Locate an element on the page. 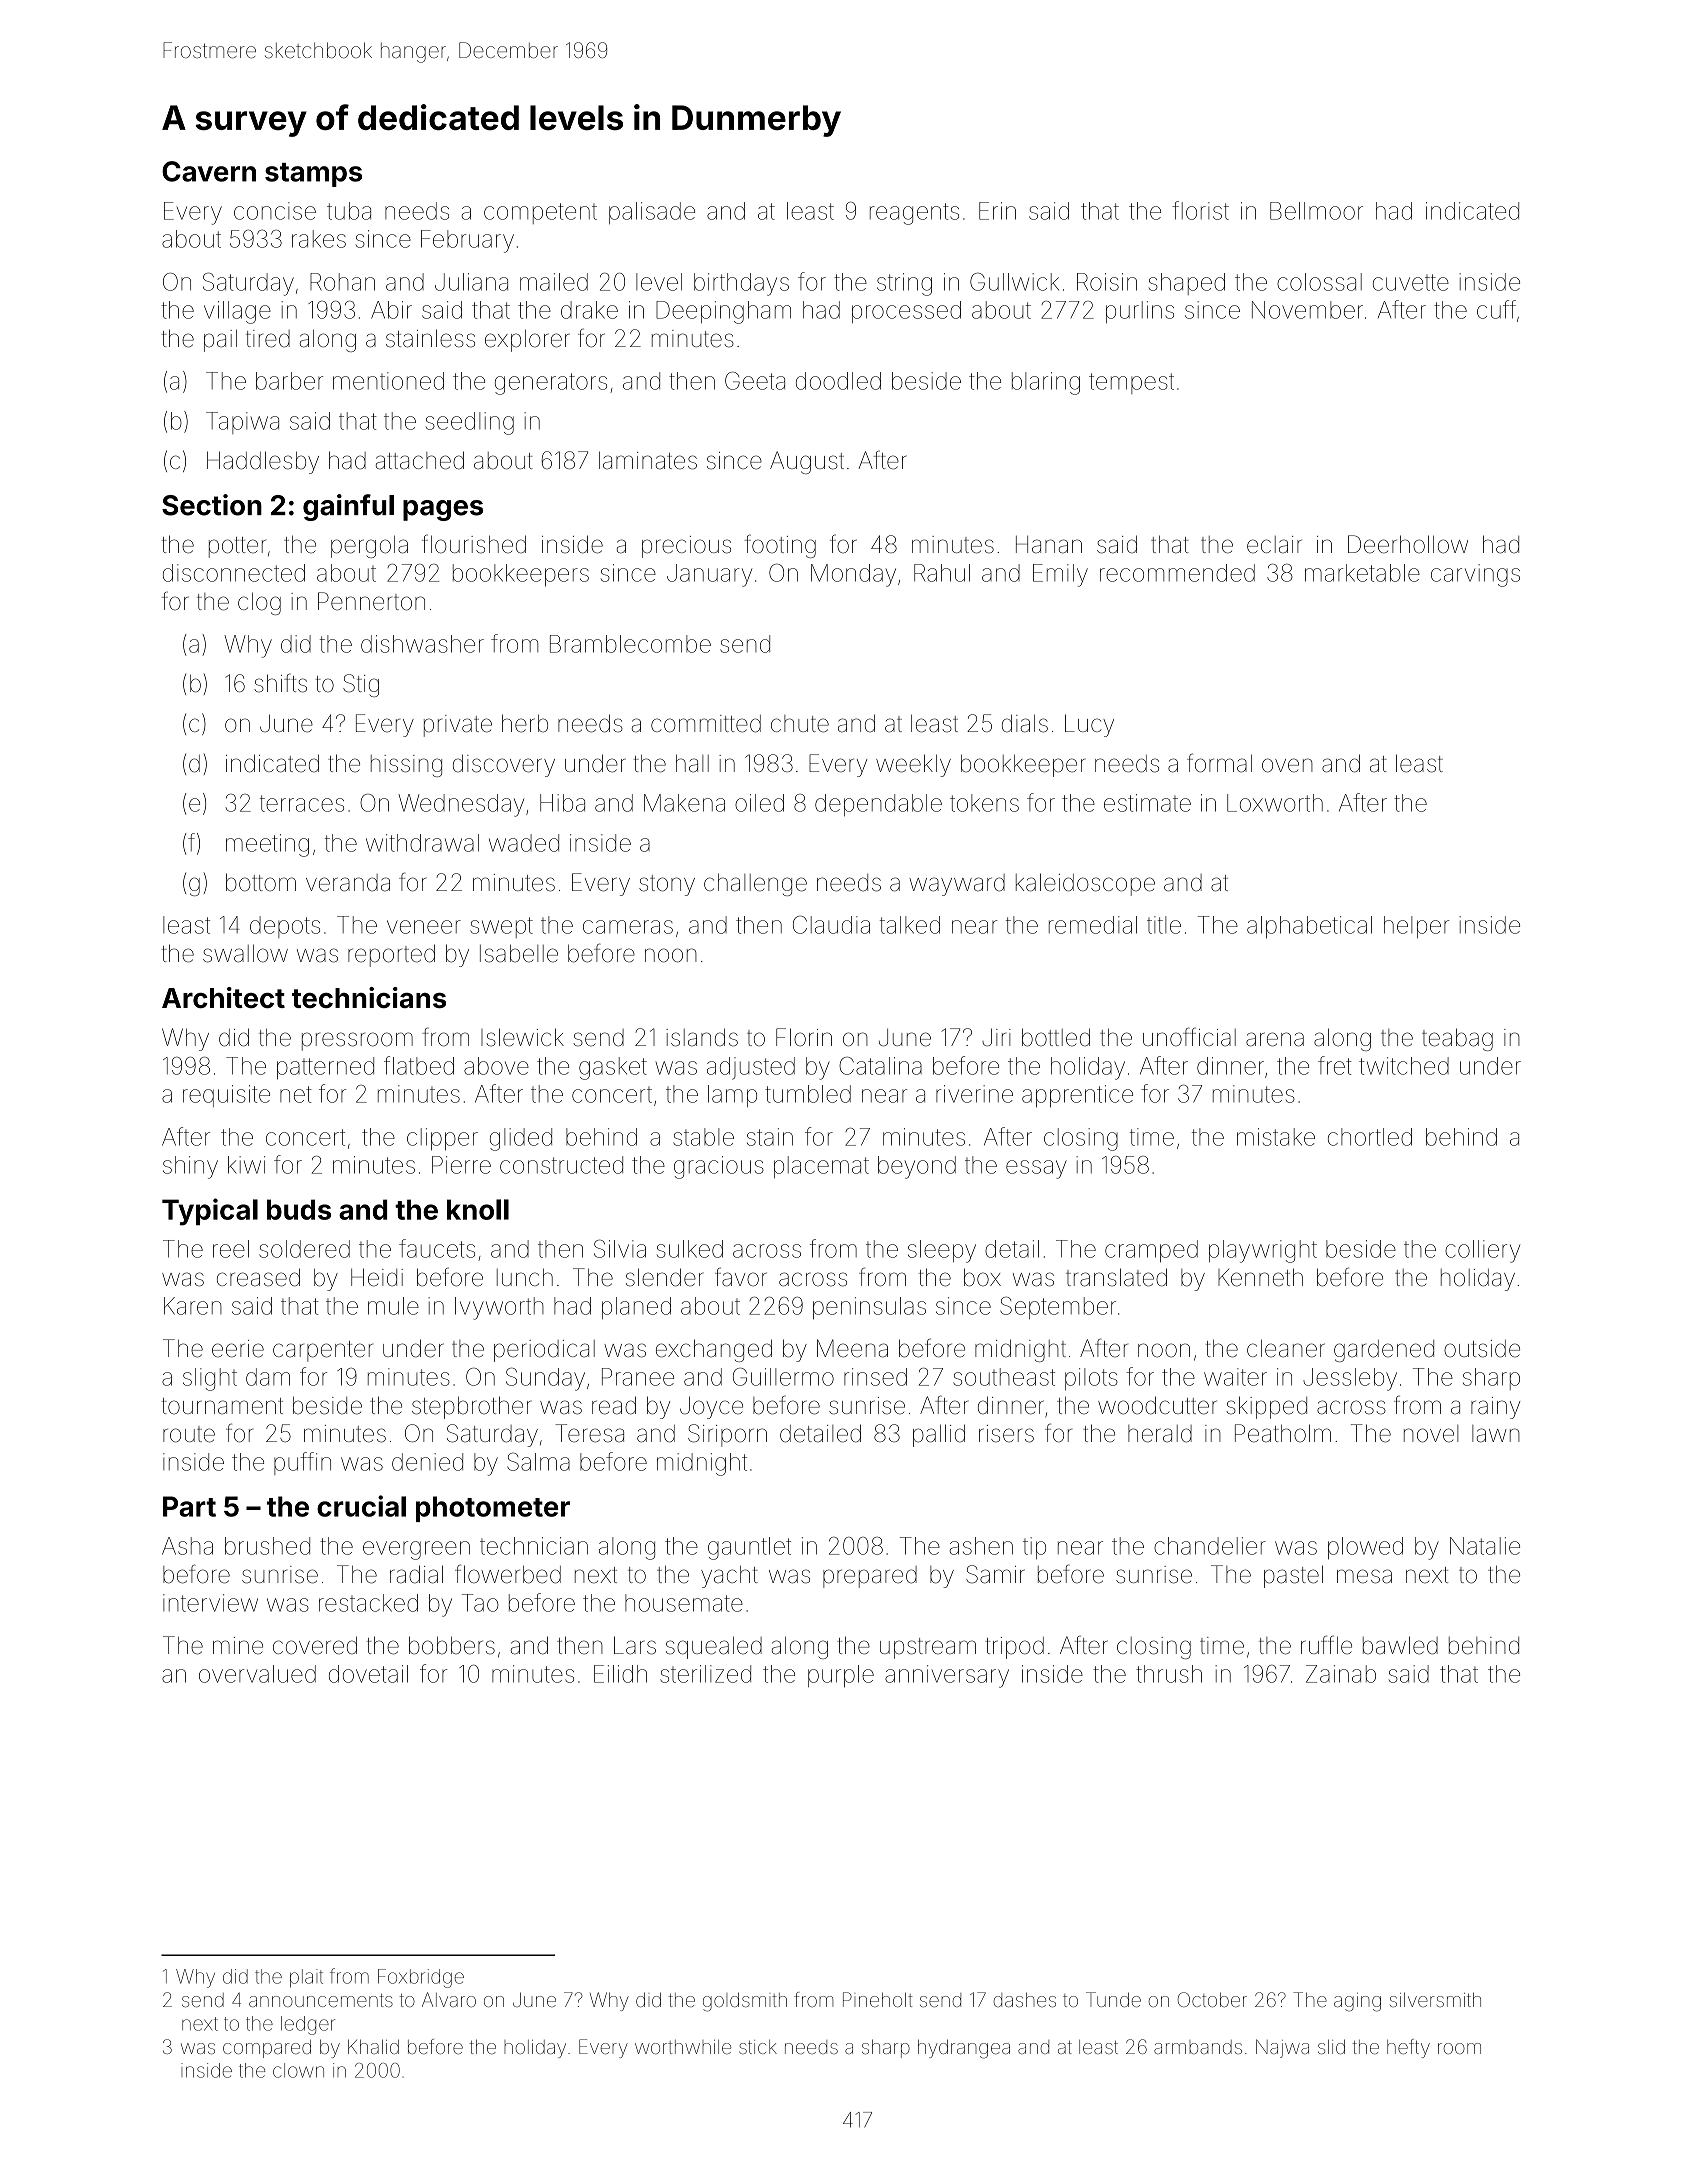 The height and width of the document is (2178, 1683). chandelier is located at coordinates (1210, 1546).
